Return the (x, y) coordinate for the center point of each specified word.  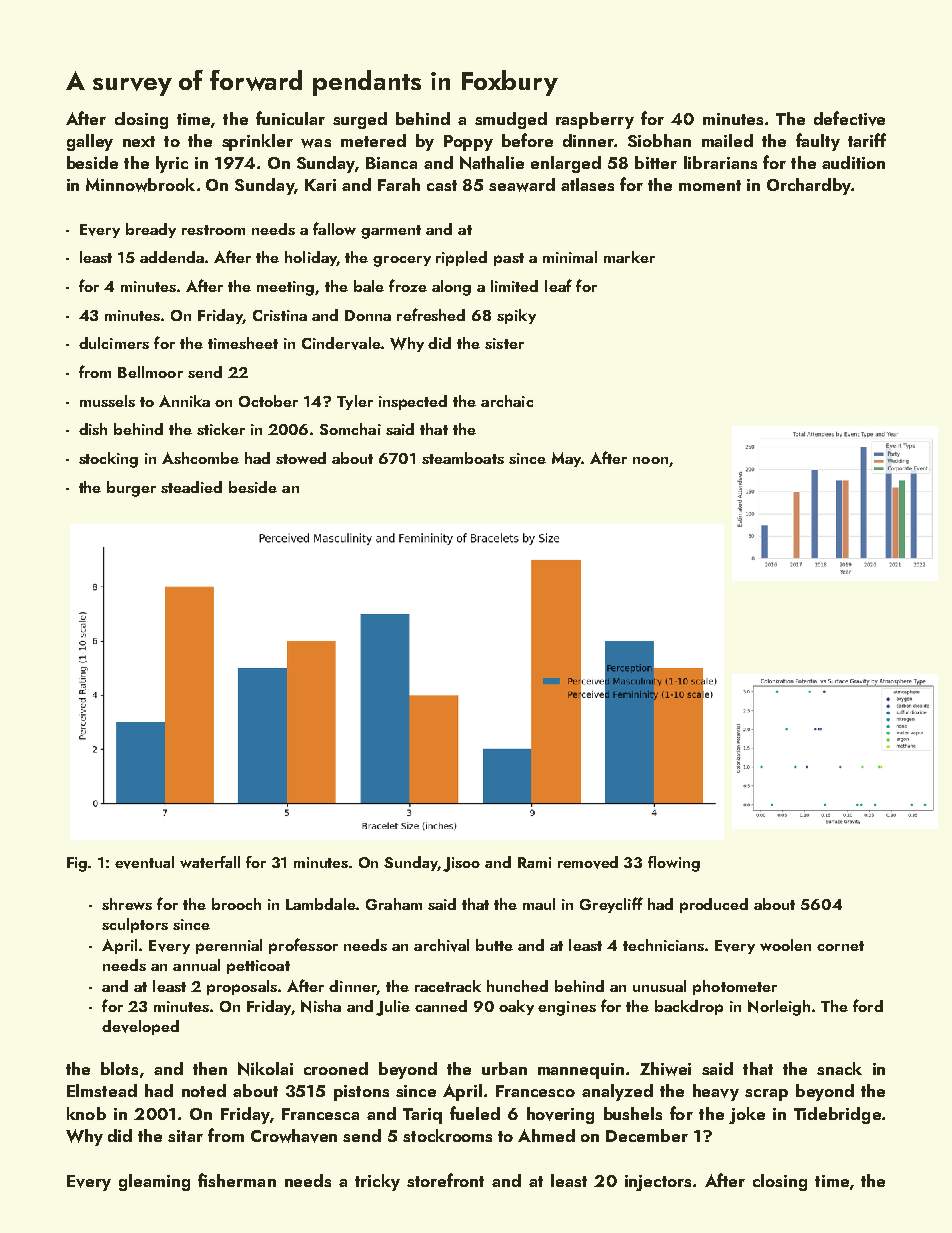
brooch (236, 904)
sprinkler (257, 142)
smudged (511, 120)
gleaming (154, 1182)
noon (650, 460)
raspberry (595, 120)
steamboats (463, 458)
